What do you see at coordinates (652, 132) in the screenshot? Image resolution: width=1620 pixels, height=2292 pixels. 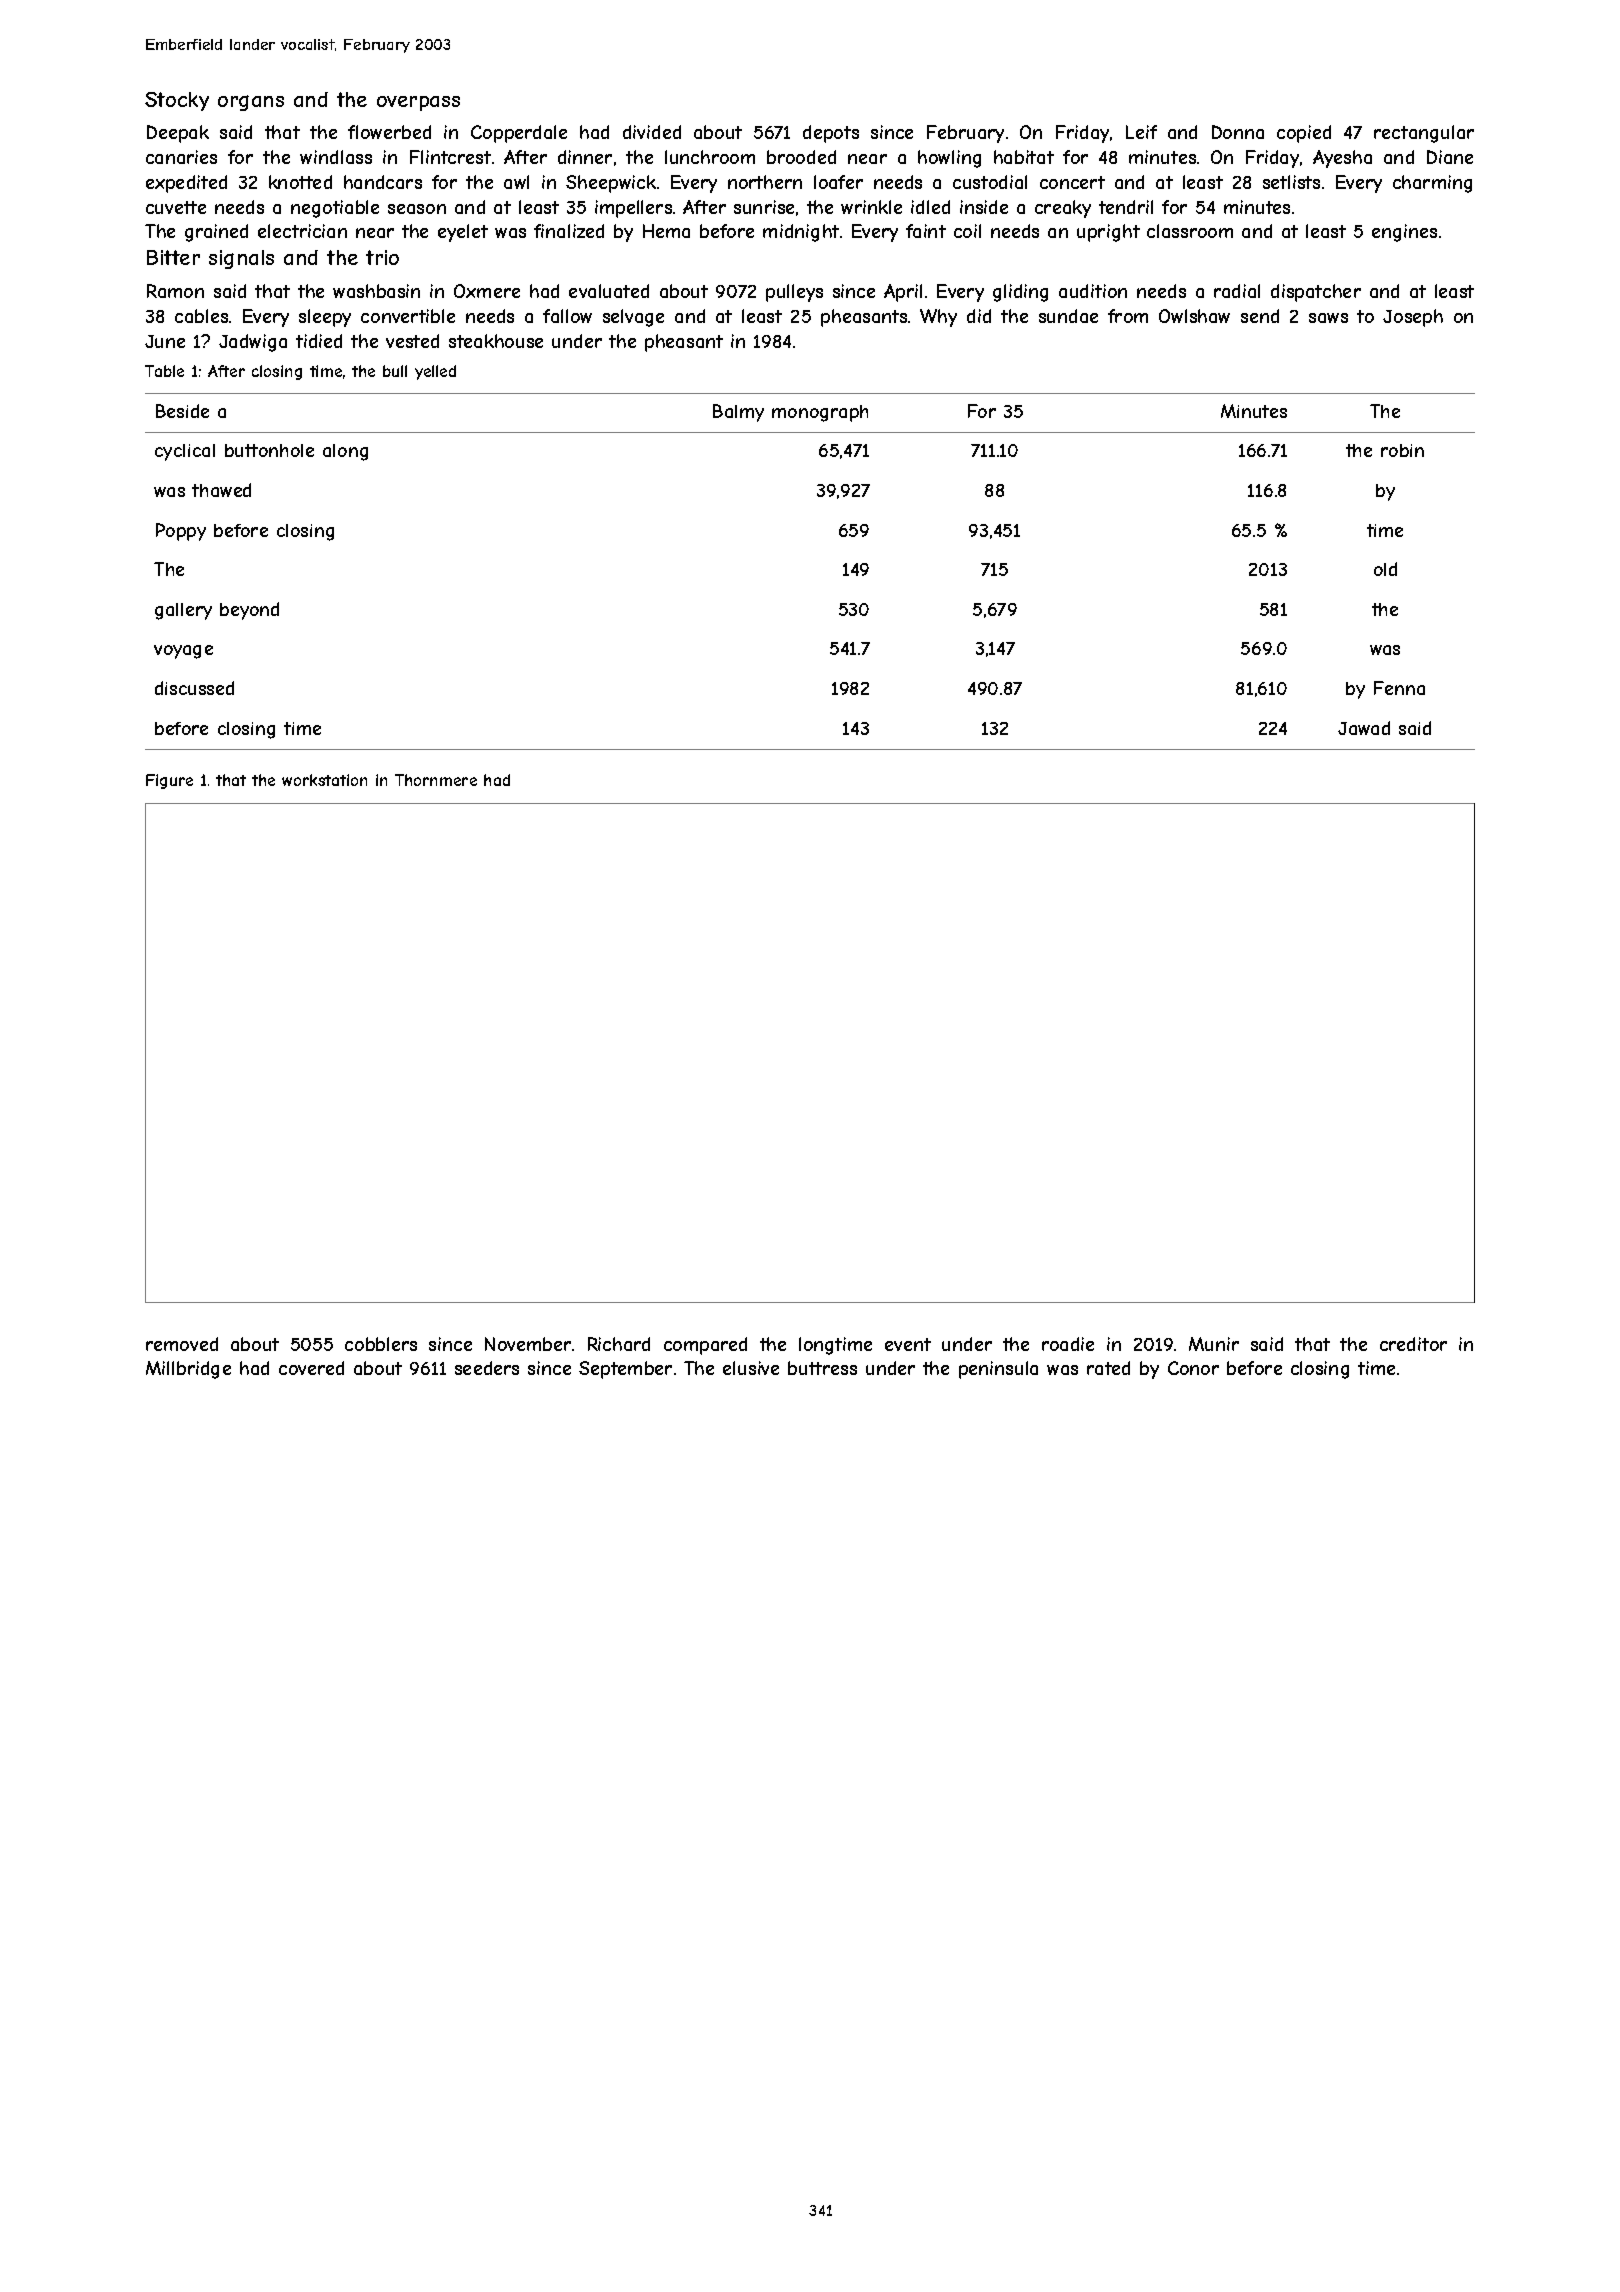 I see `divided` at bounding box center [652, 132].
